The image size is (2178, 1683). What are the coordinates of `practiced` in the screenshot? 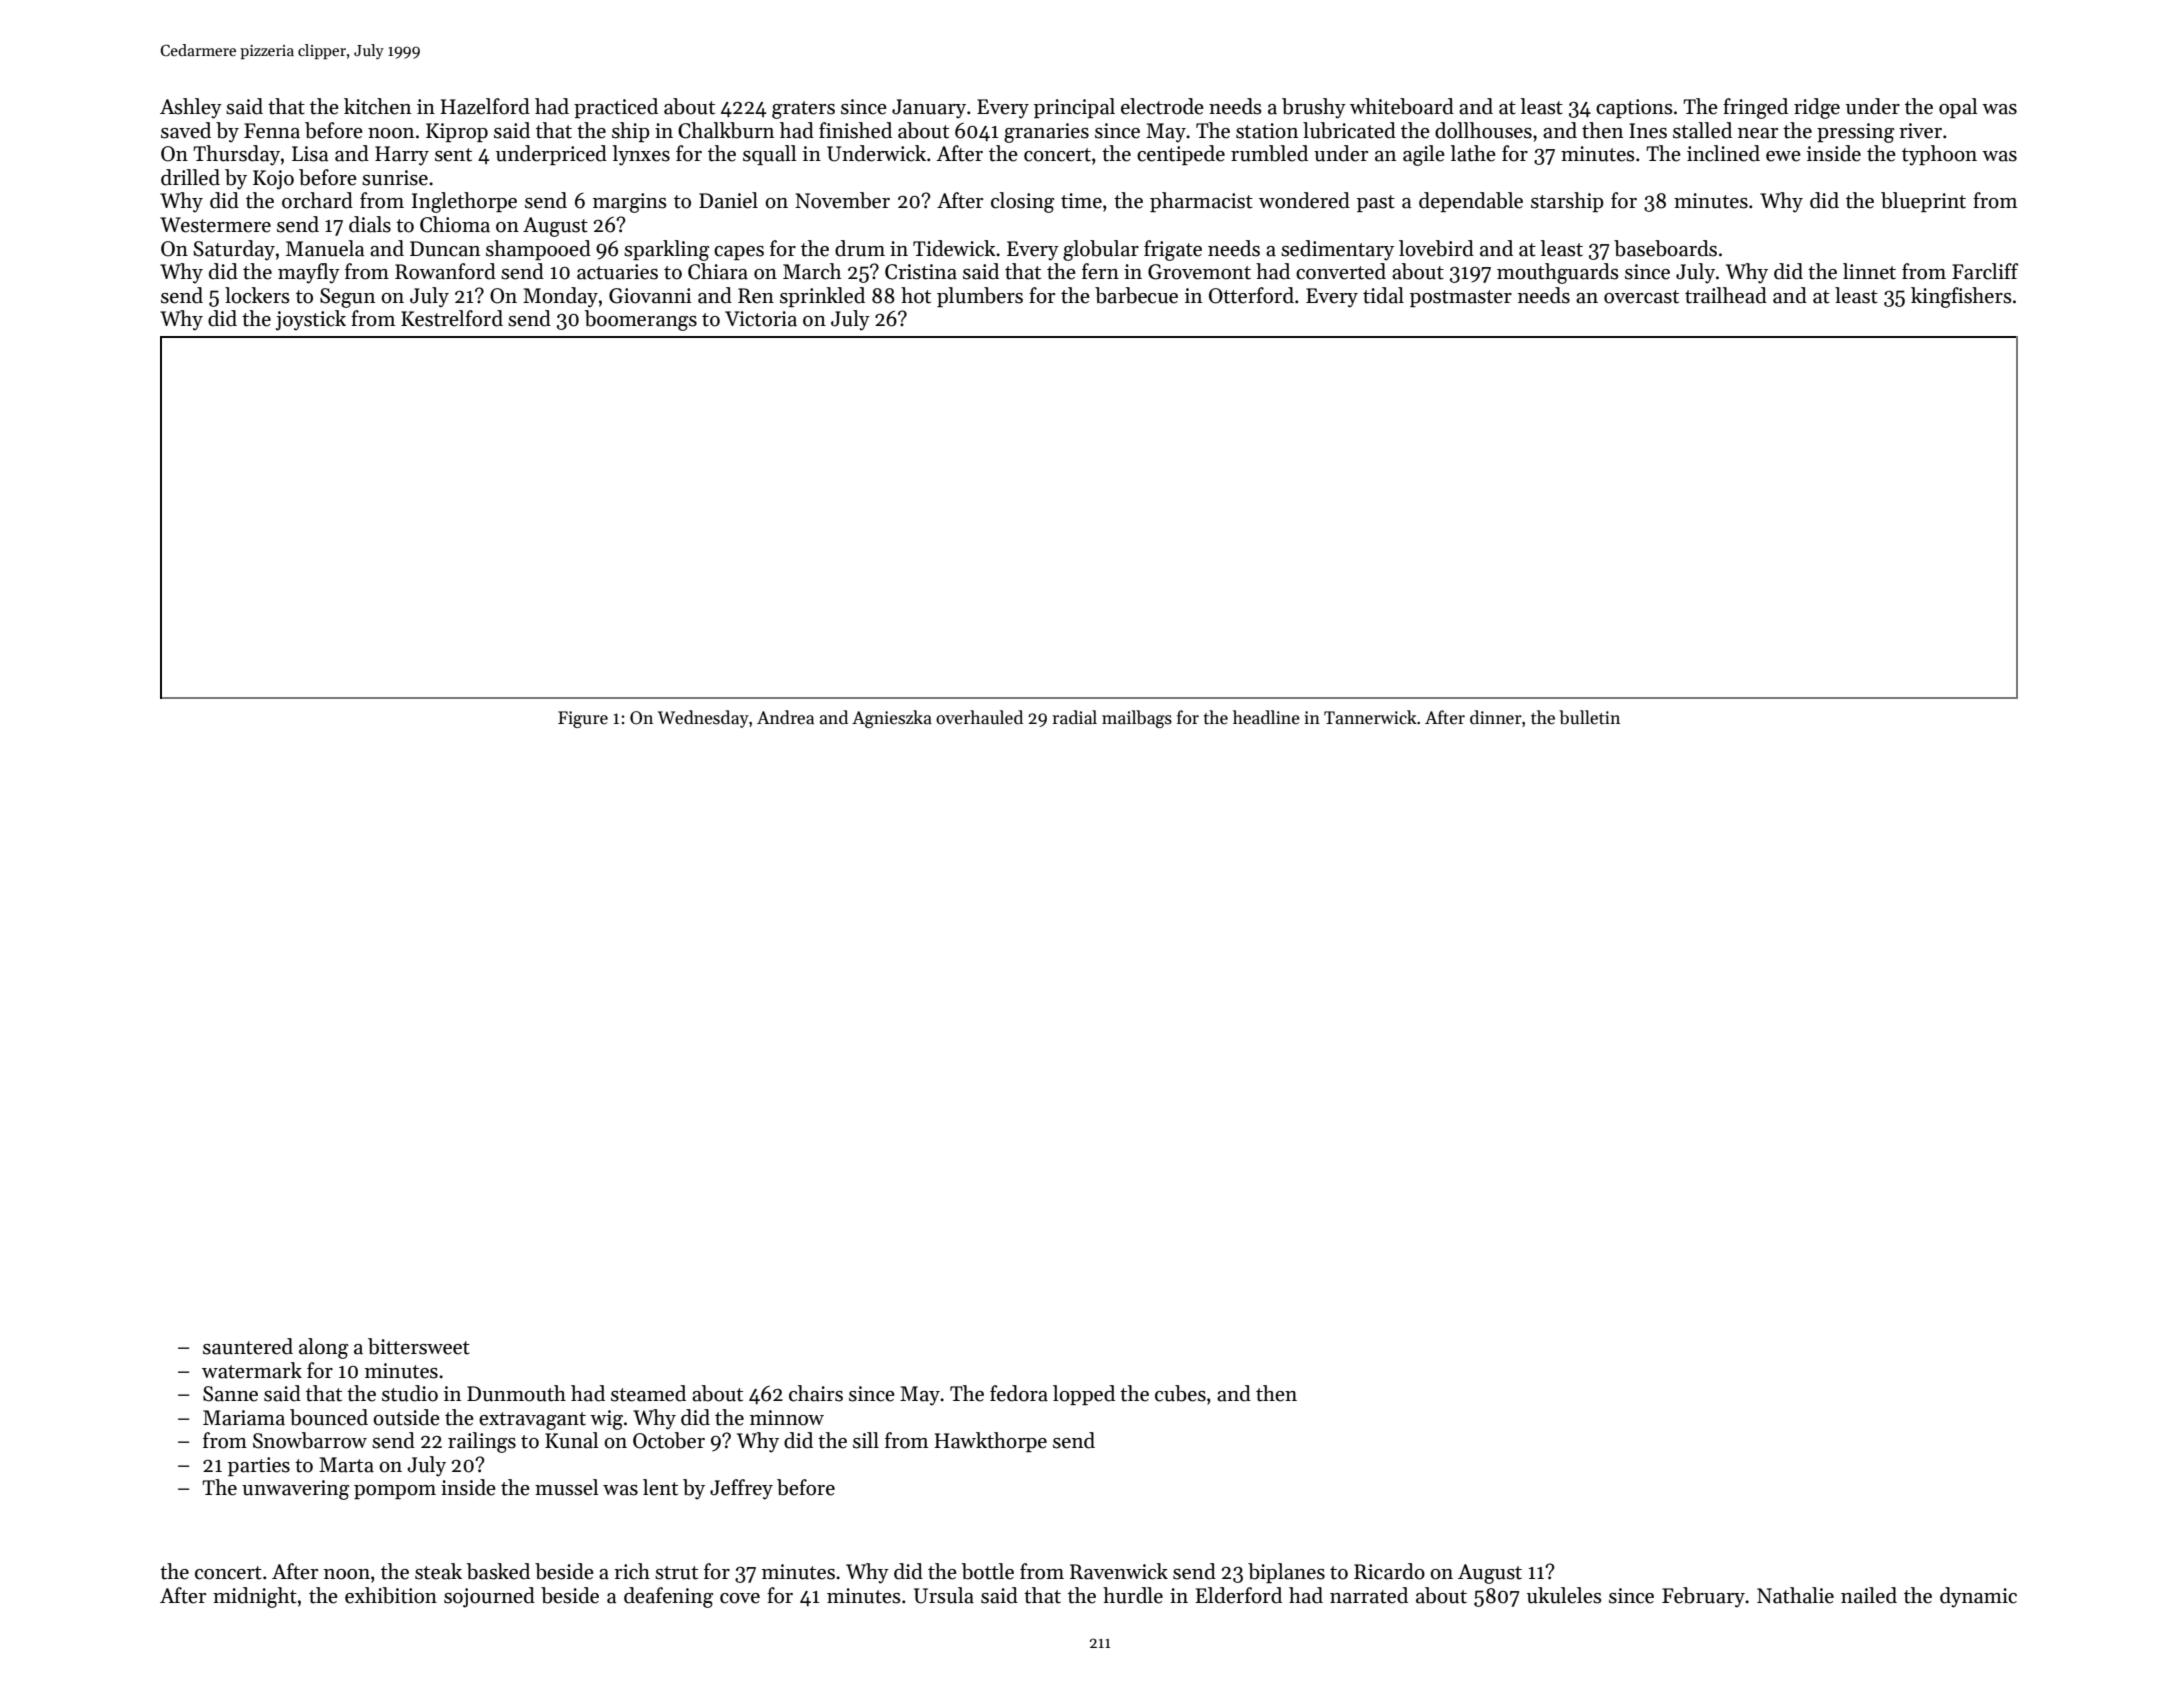 It's located at (616, 108).
